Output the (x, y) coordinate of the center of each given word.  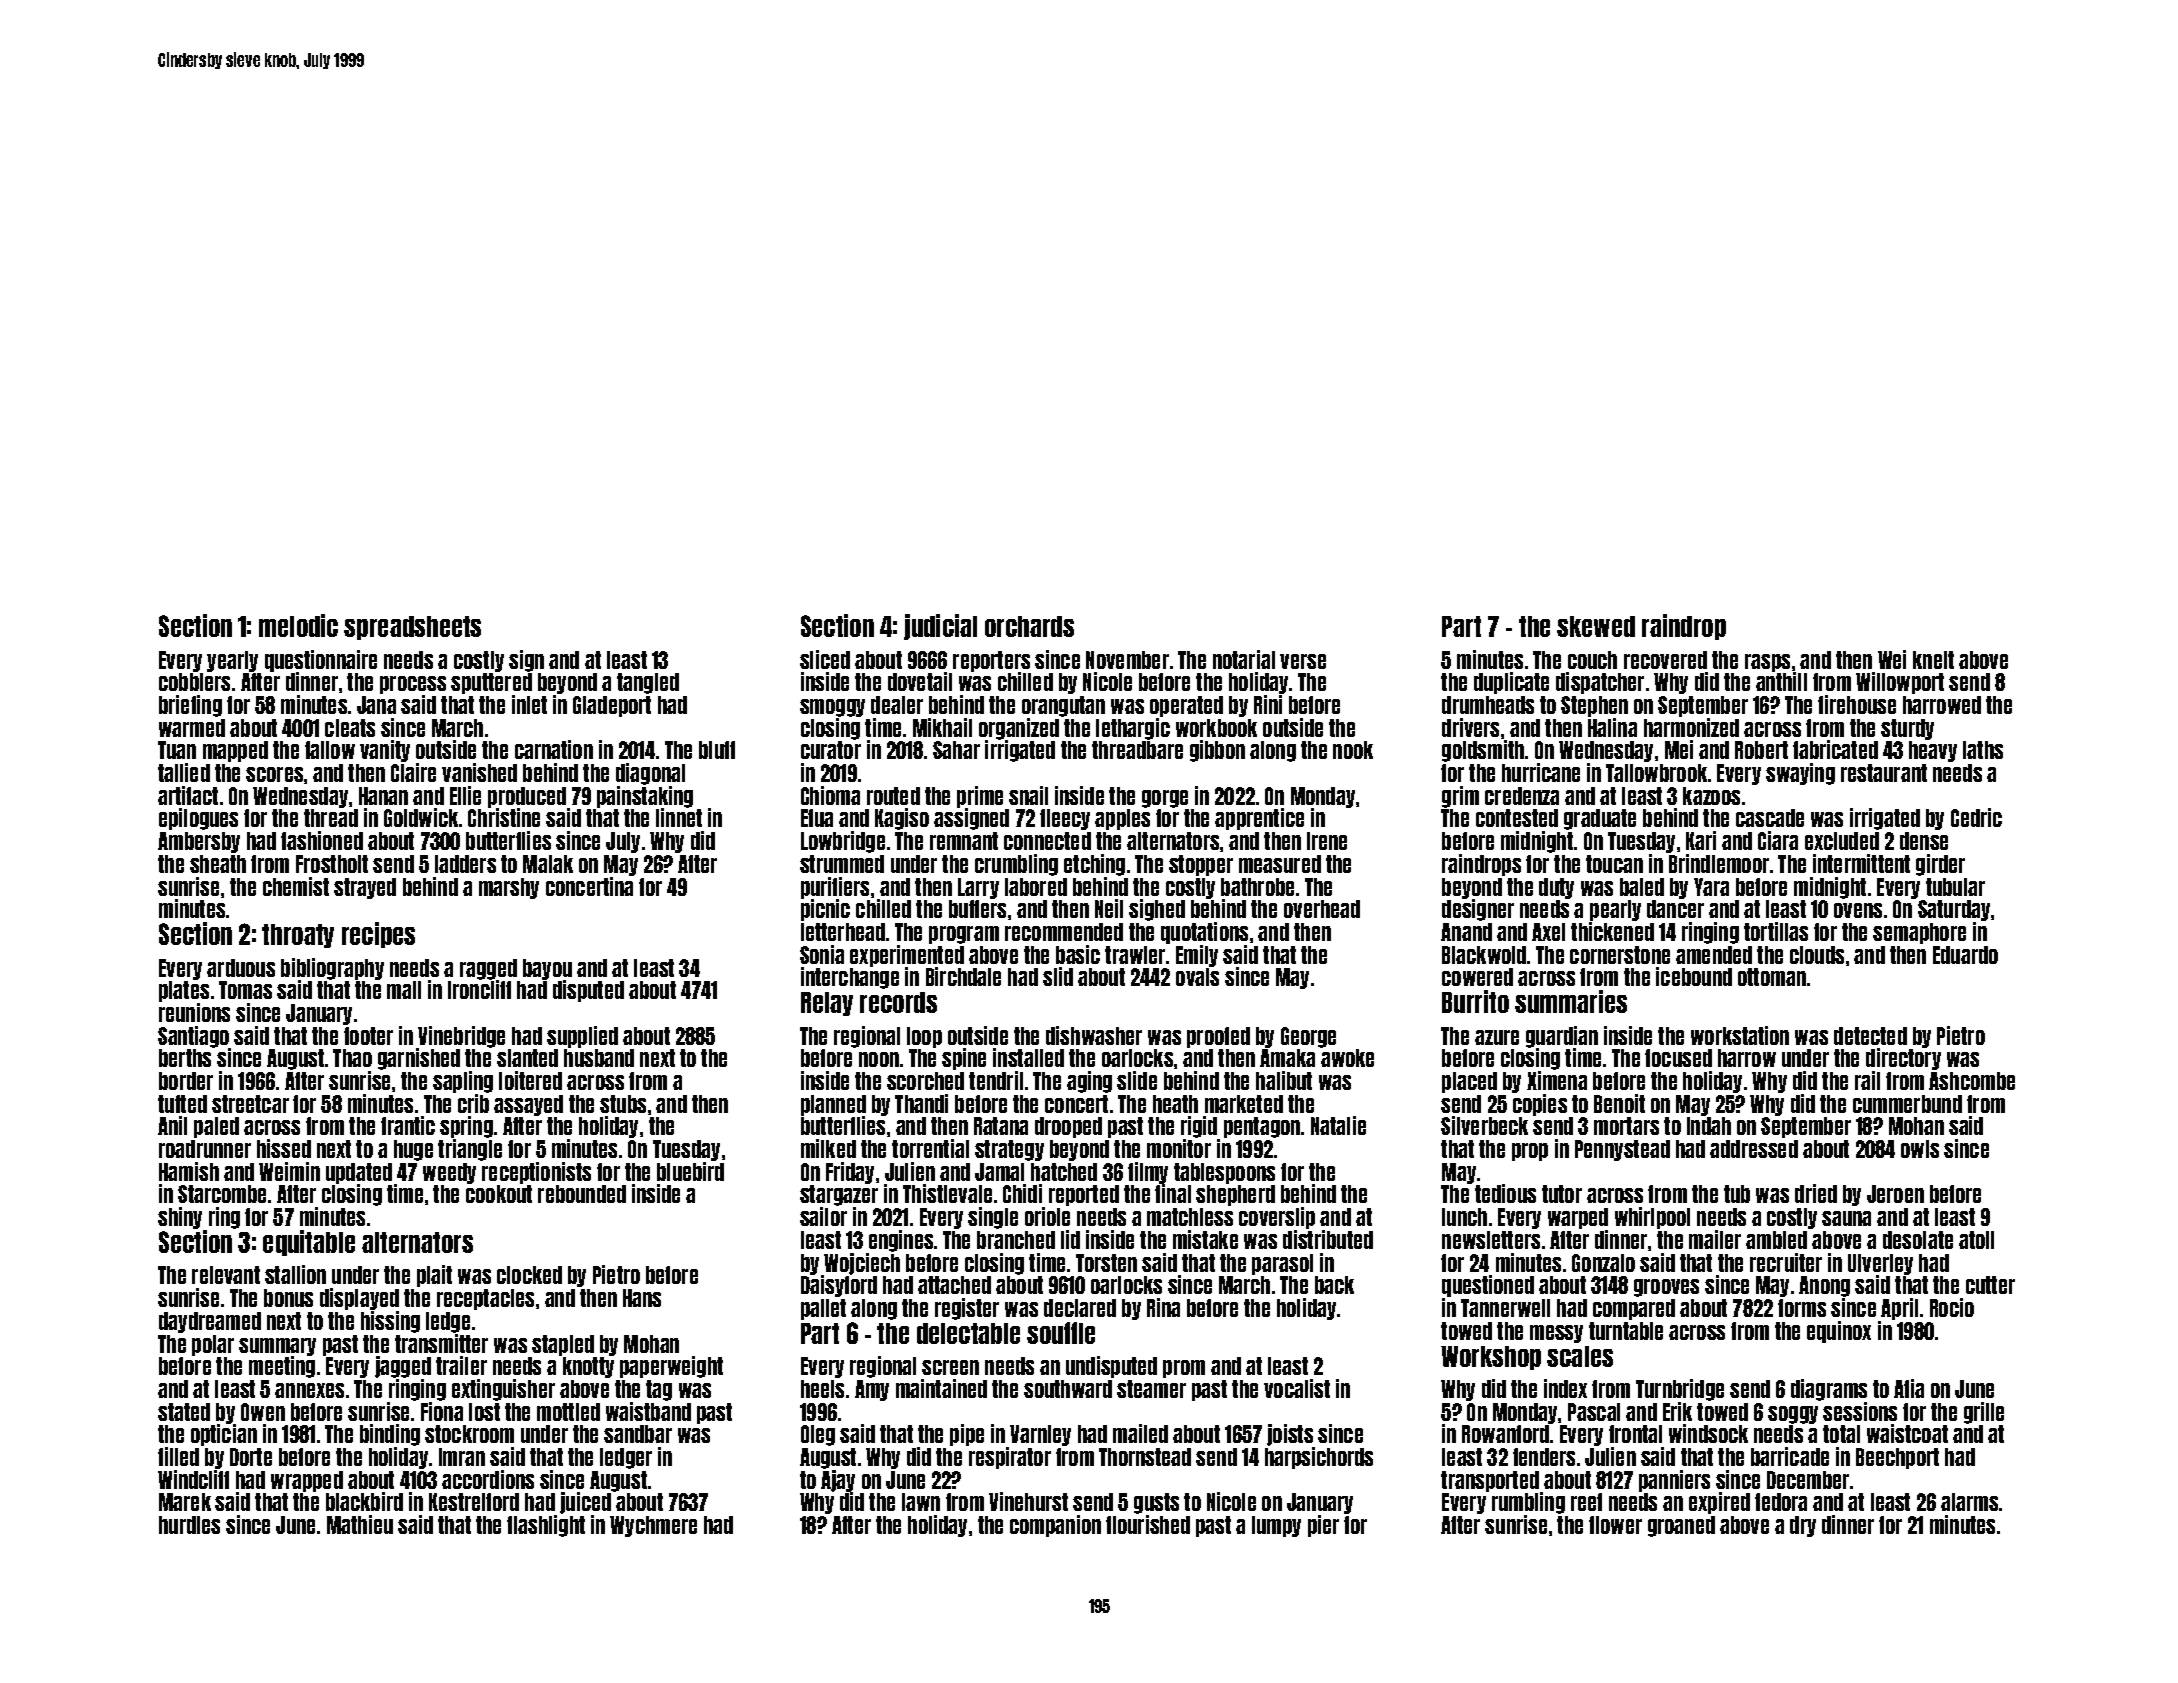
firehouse (1857, 704)
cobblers (194, 682)
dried (1816, 1193)
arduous (241, 968)
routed (893, 796)
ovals (1197, 977)
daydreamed (210, 1322)
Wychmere (653, 1526)
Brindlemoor (1719, 863)
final (1173, 1193)
